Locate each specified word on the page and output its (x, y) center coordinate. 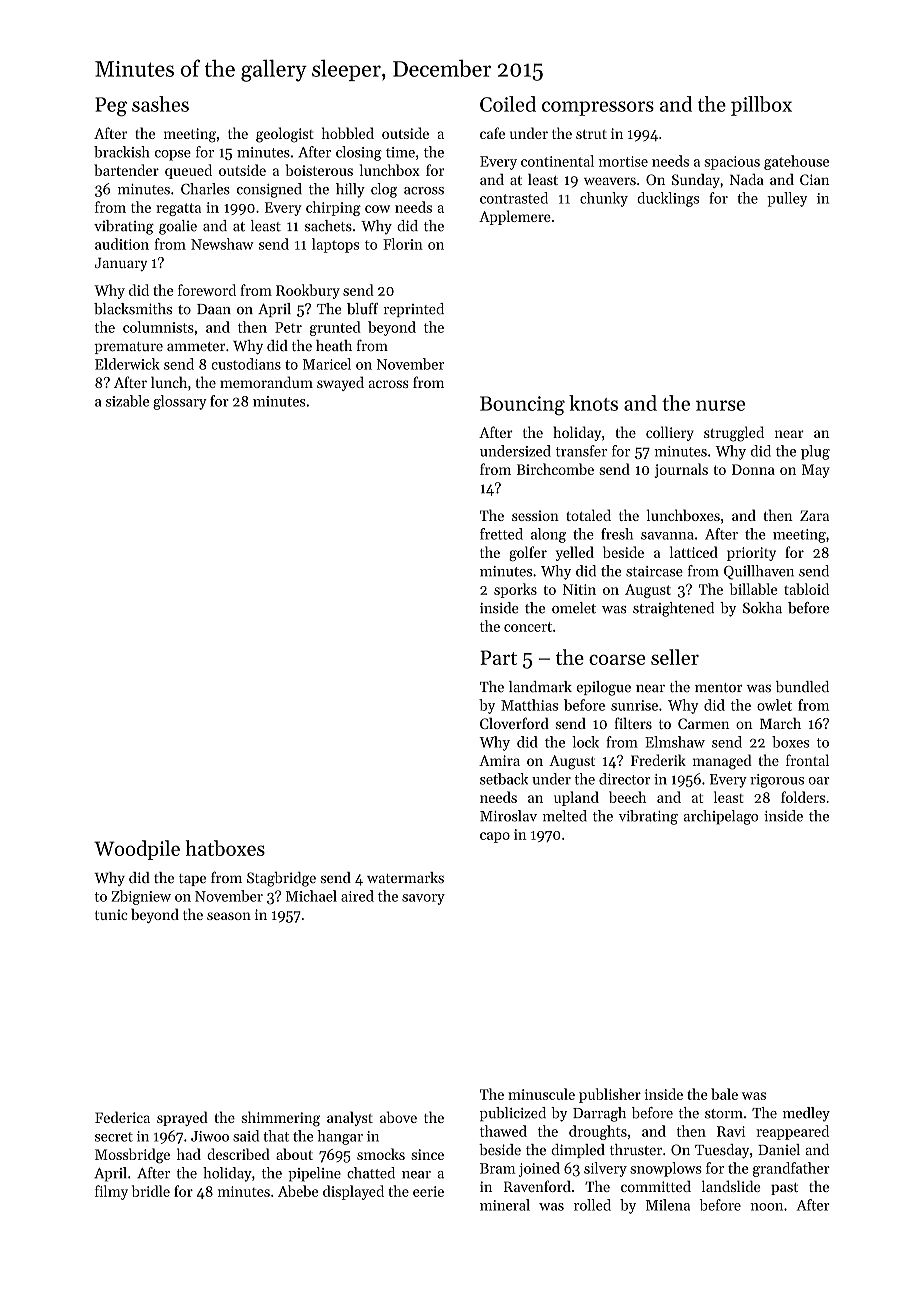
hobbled (348, 133)
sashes (160, 104)
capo (495, 837)
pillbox (761, 106)
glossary (180, 402)
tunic (111, 914)
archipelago (721, 817)
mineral (505, 1205)
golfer (528, 553)
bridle (151, 1191)
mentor (718, 688)
